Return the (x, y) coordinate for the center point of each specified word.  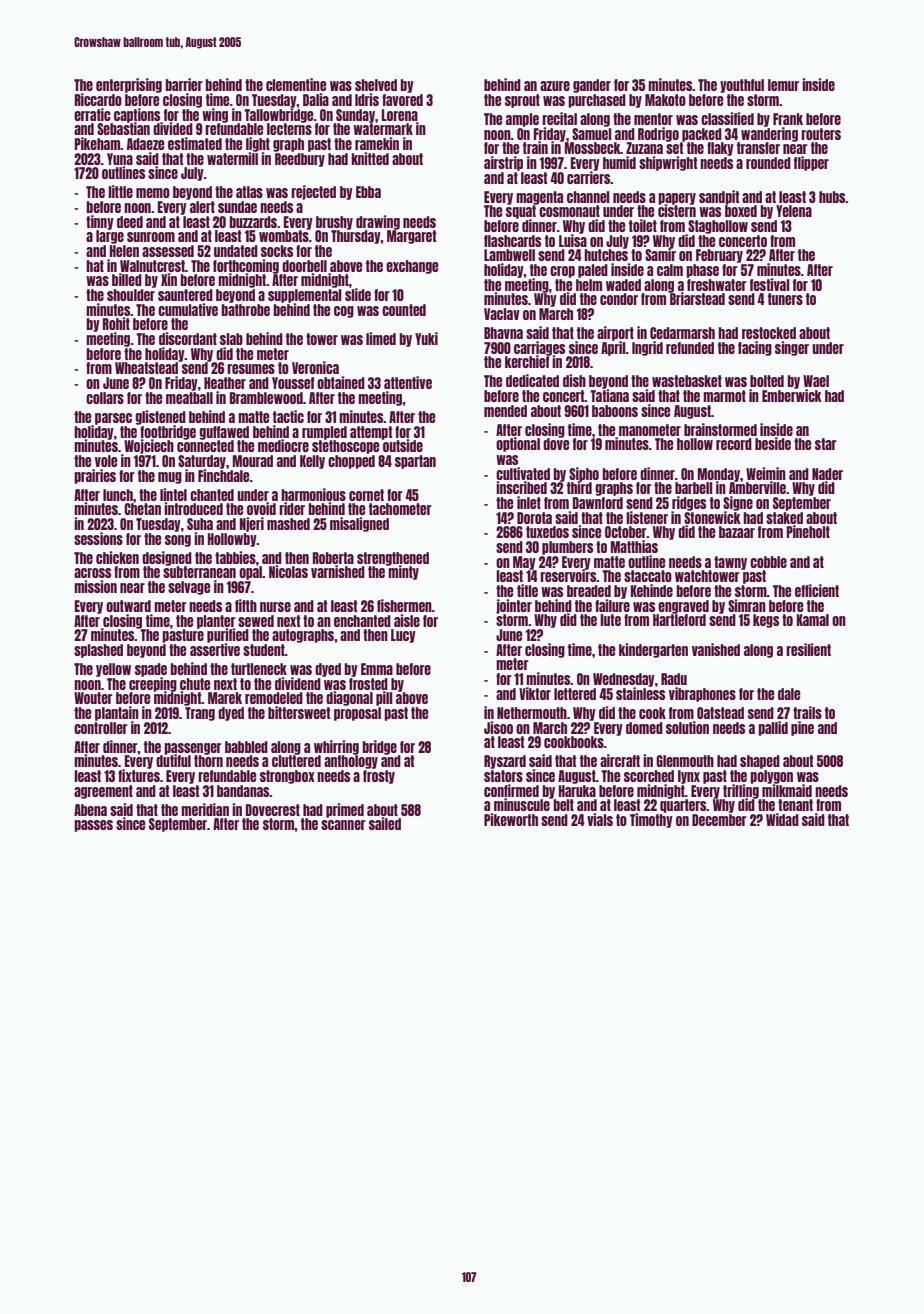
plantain (117, 713)
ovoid (261, 508)
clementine (296, 84)
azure (555, 86)
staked (784, 518)
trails (807, 712)
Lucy (403, 636)
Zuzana (644, 148)
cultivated (523, 473)
